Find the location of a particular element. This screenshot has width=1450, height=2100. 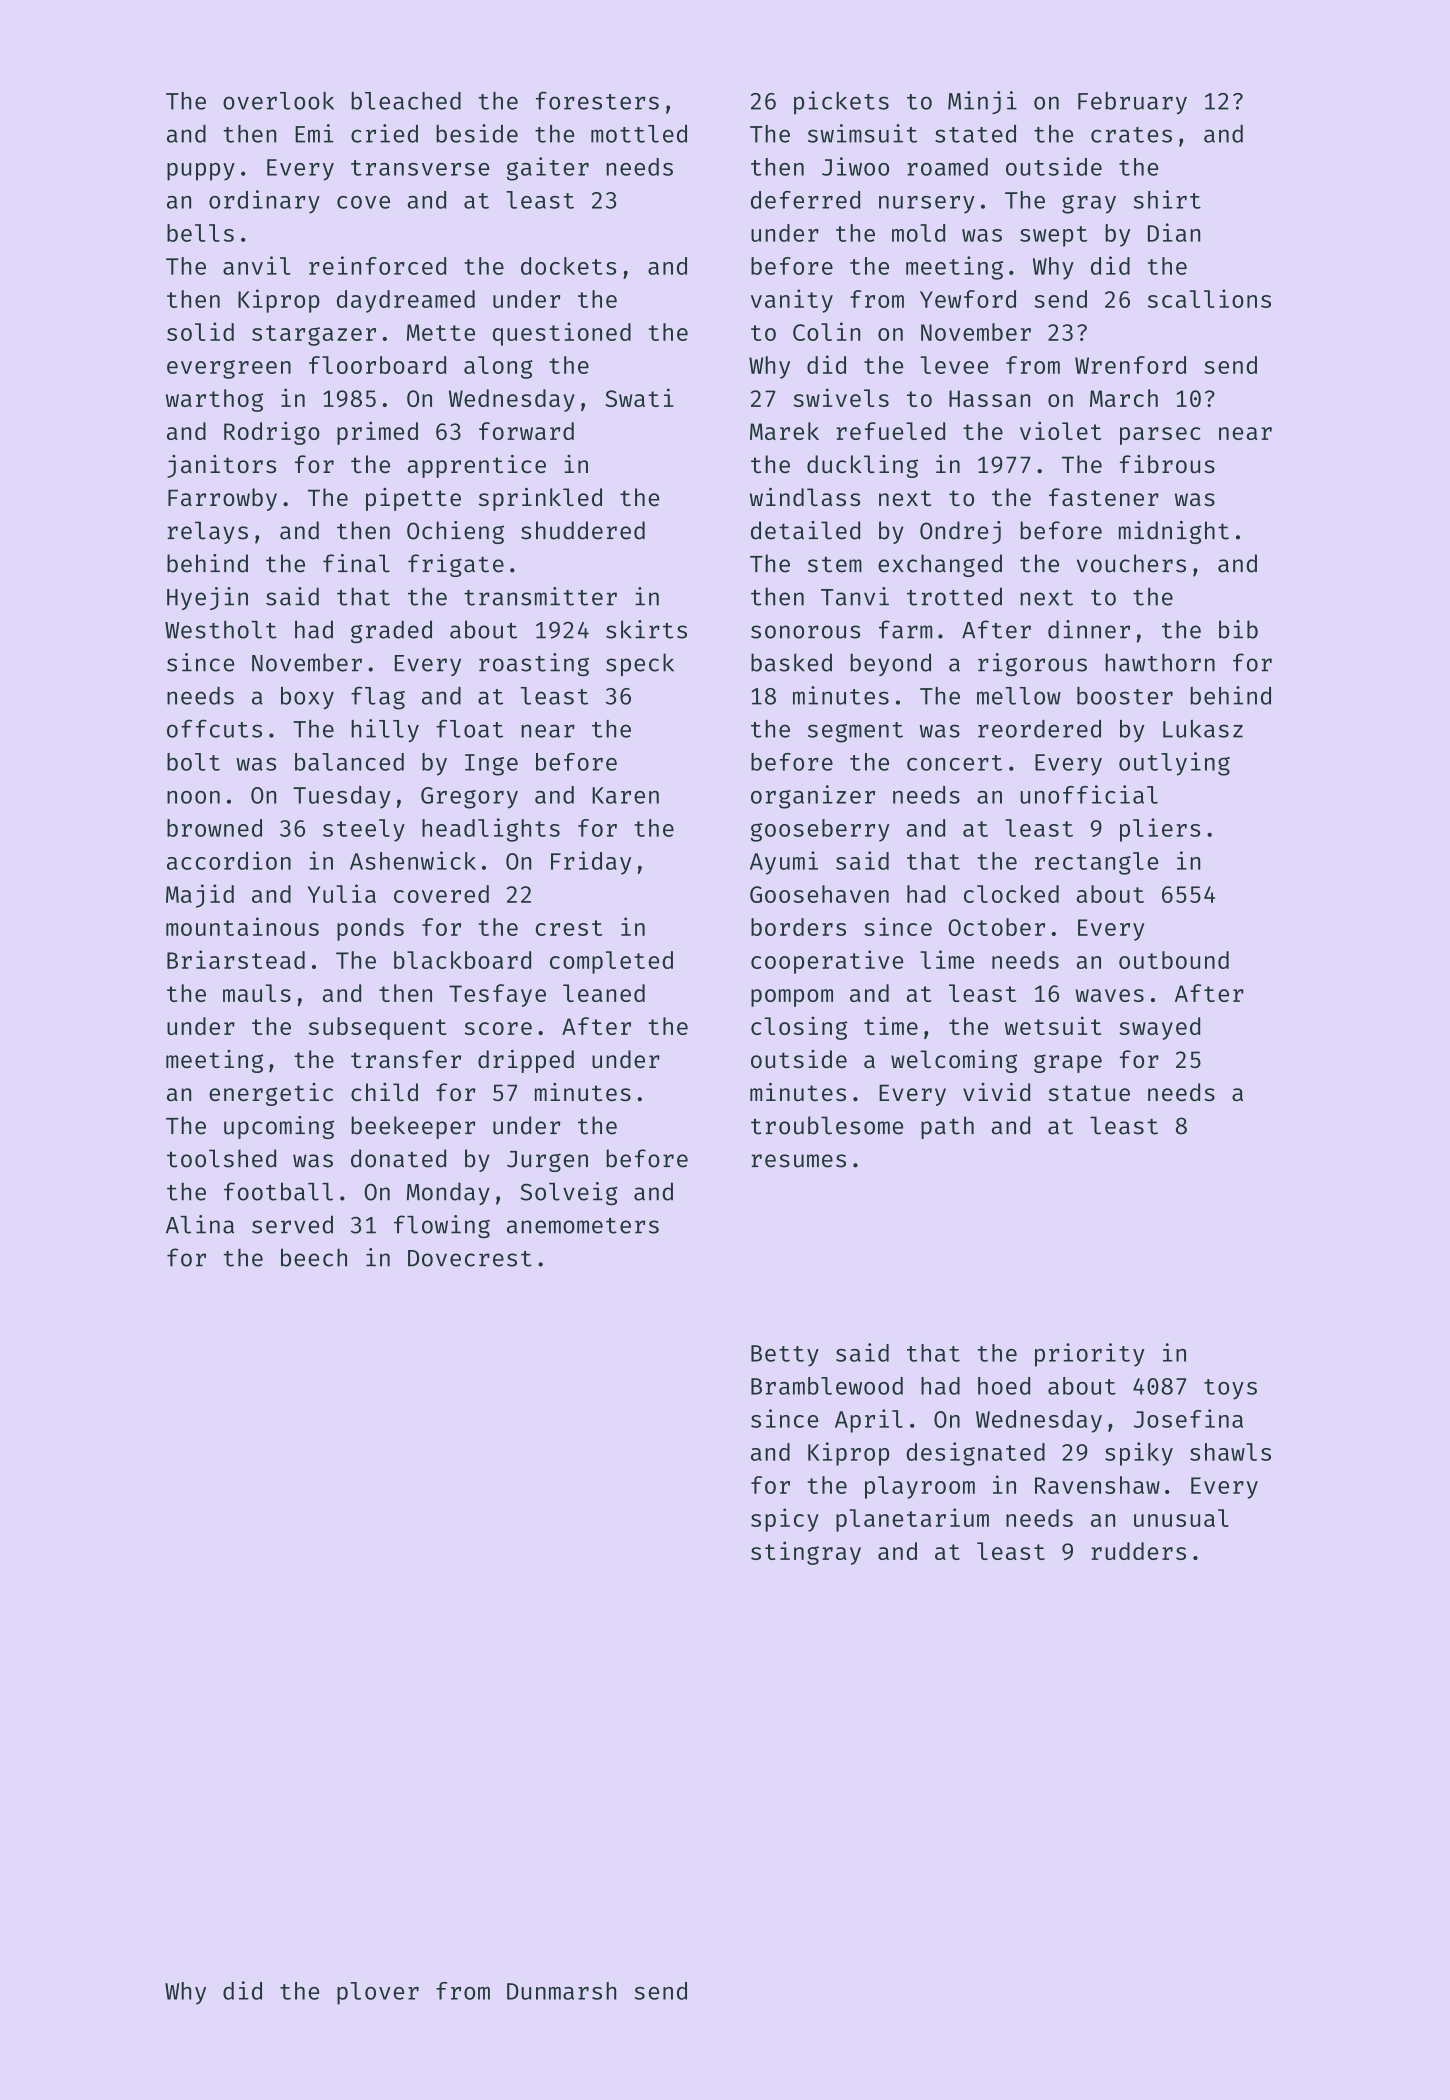

scallions is located at coordinates (1209, 298).
